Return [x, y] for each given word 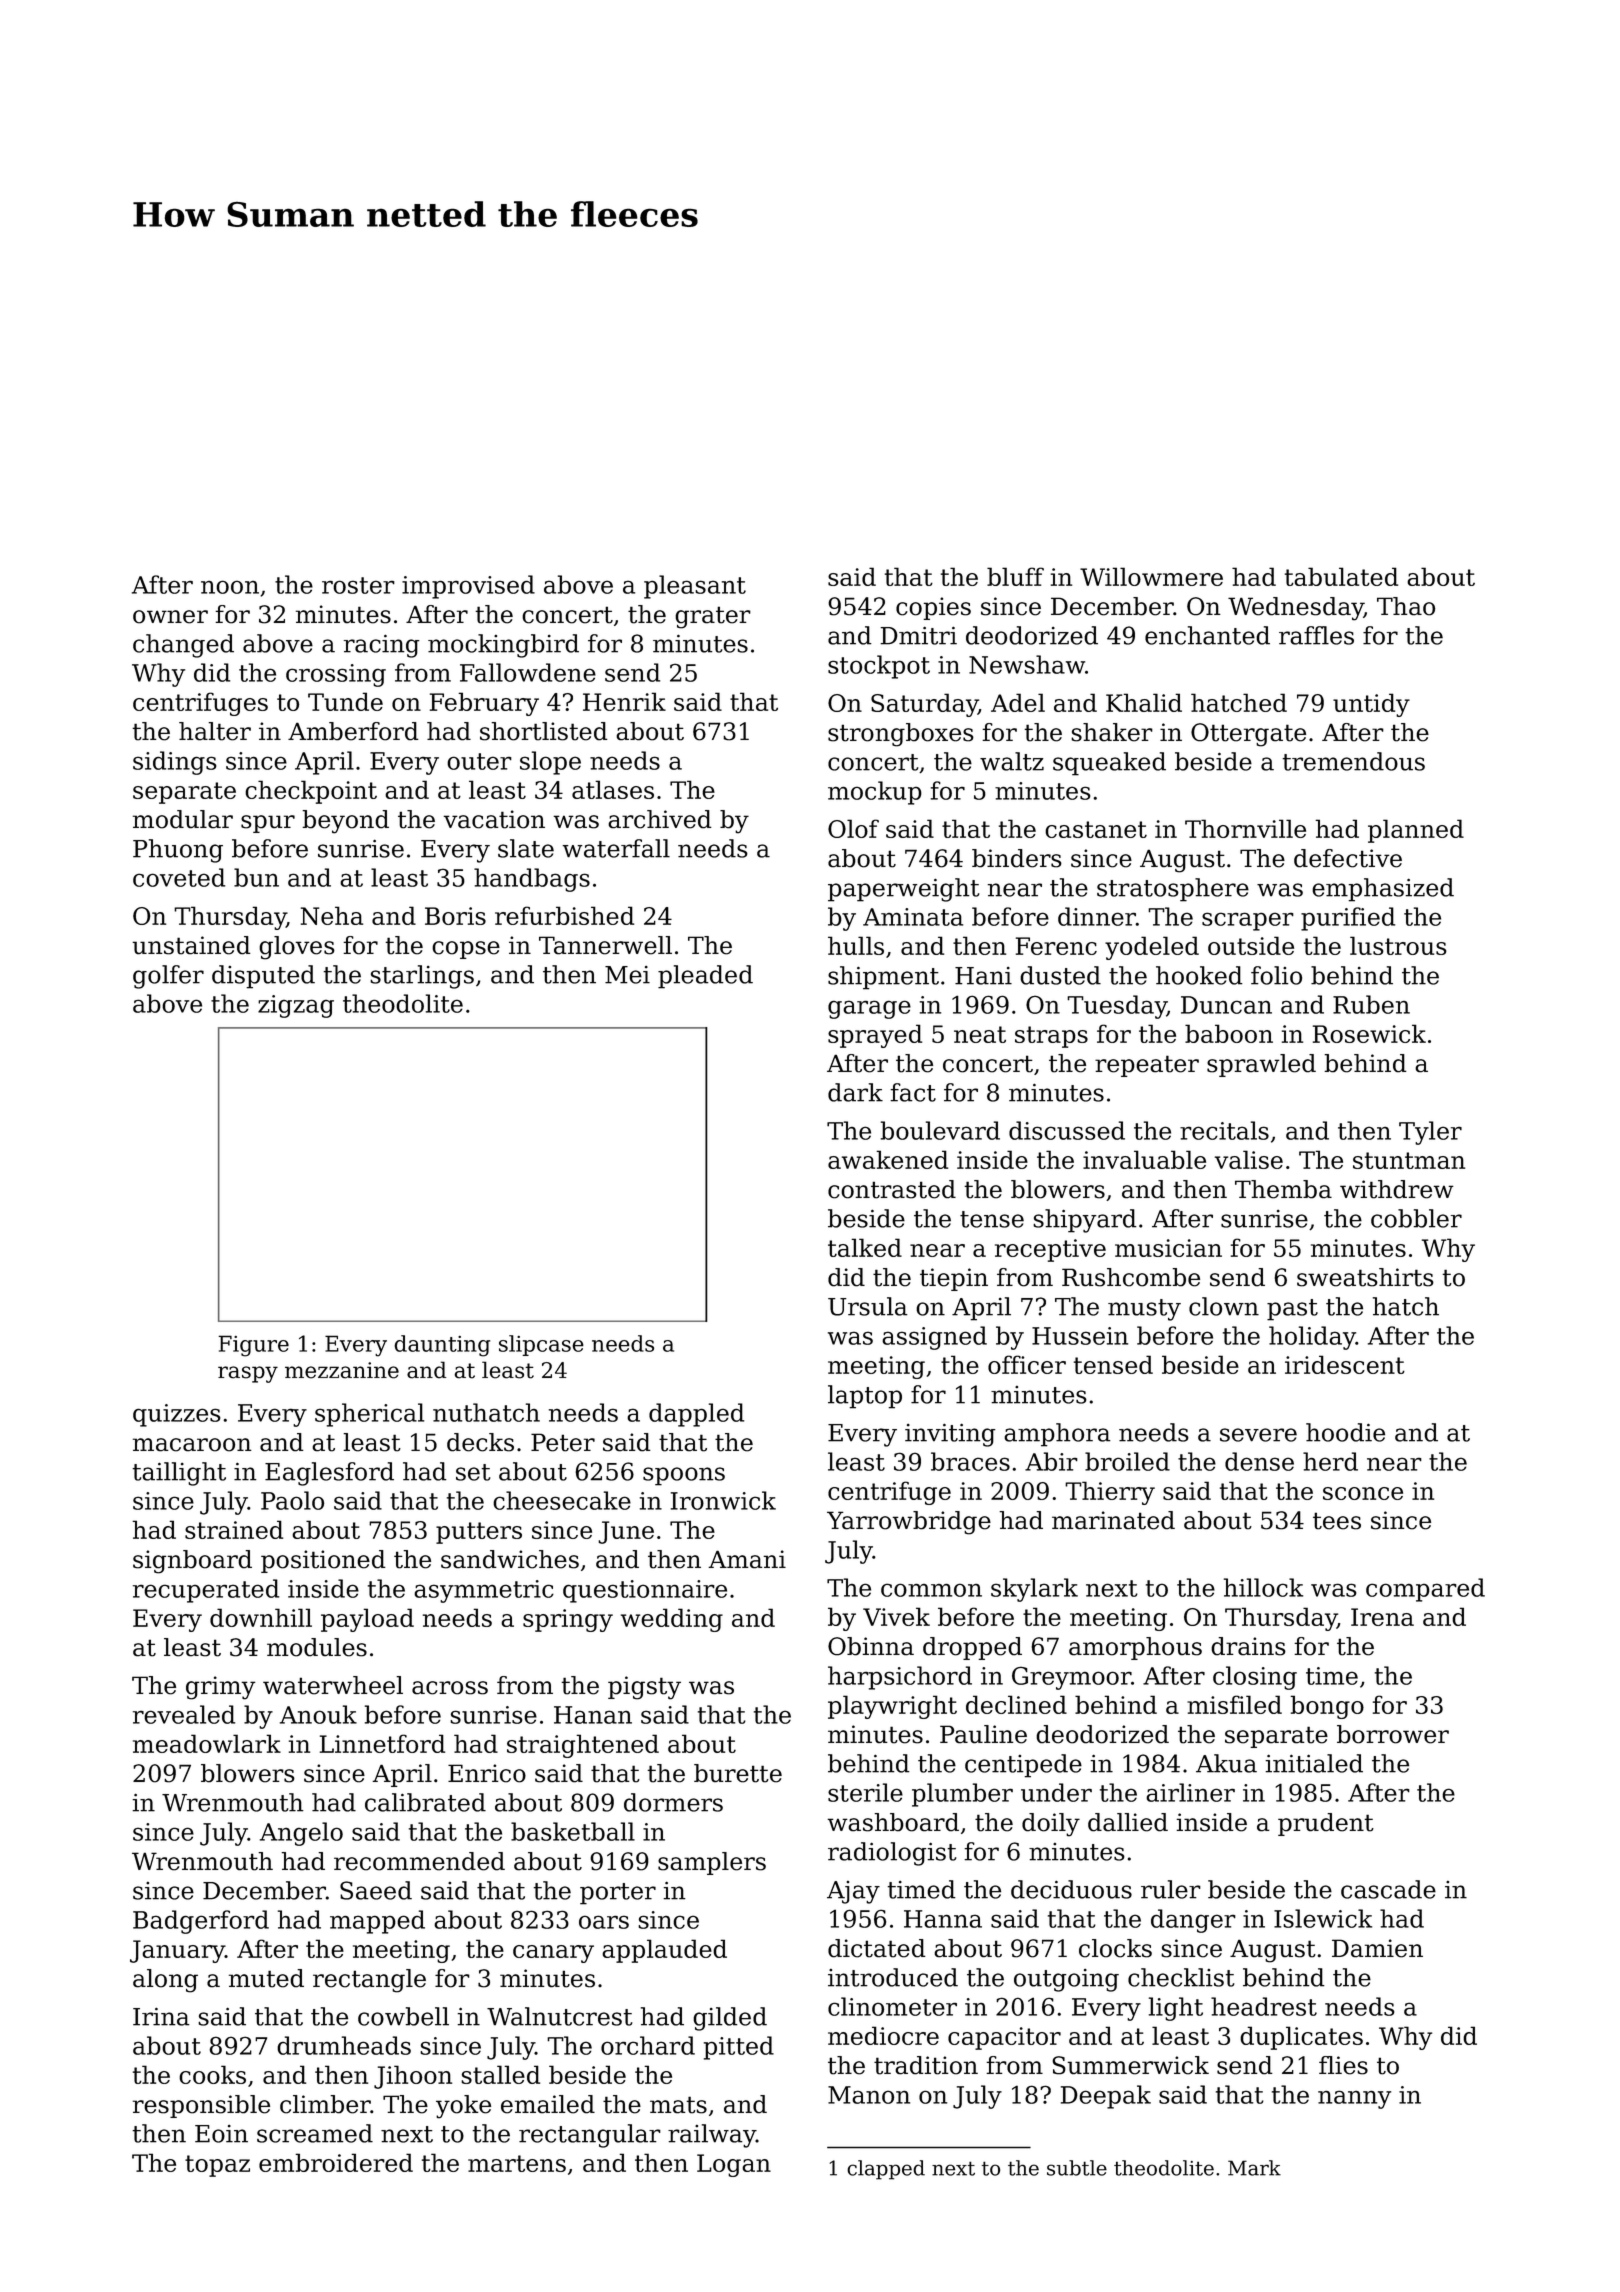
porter [618, 1894]
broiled [1127, 1461]
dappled [696, 1415]
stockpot [879, 667]
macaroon [192, 1445]
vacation [494, 819]
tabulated [1341, 576]
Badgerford [201, 1922]
